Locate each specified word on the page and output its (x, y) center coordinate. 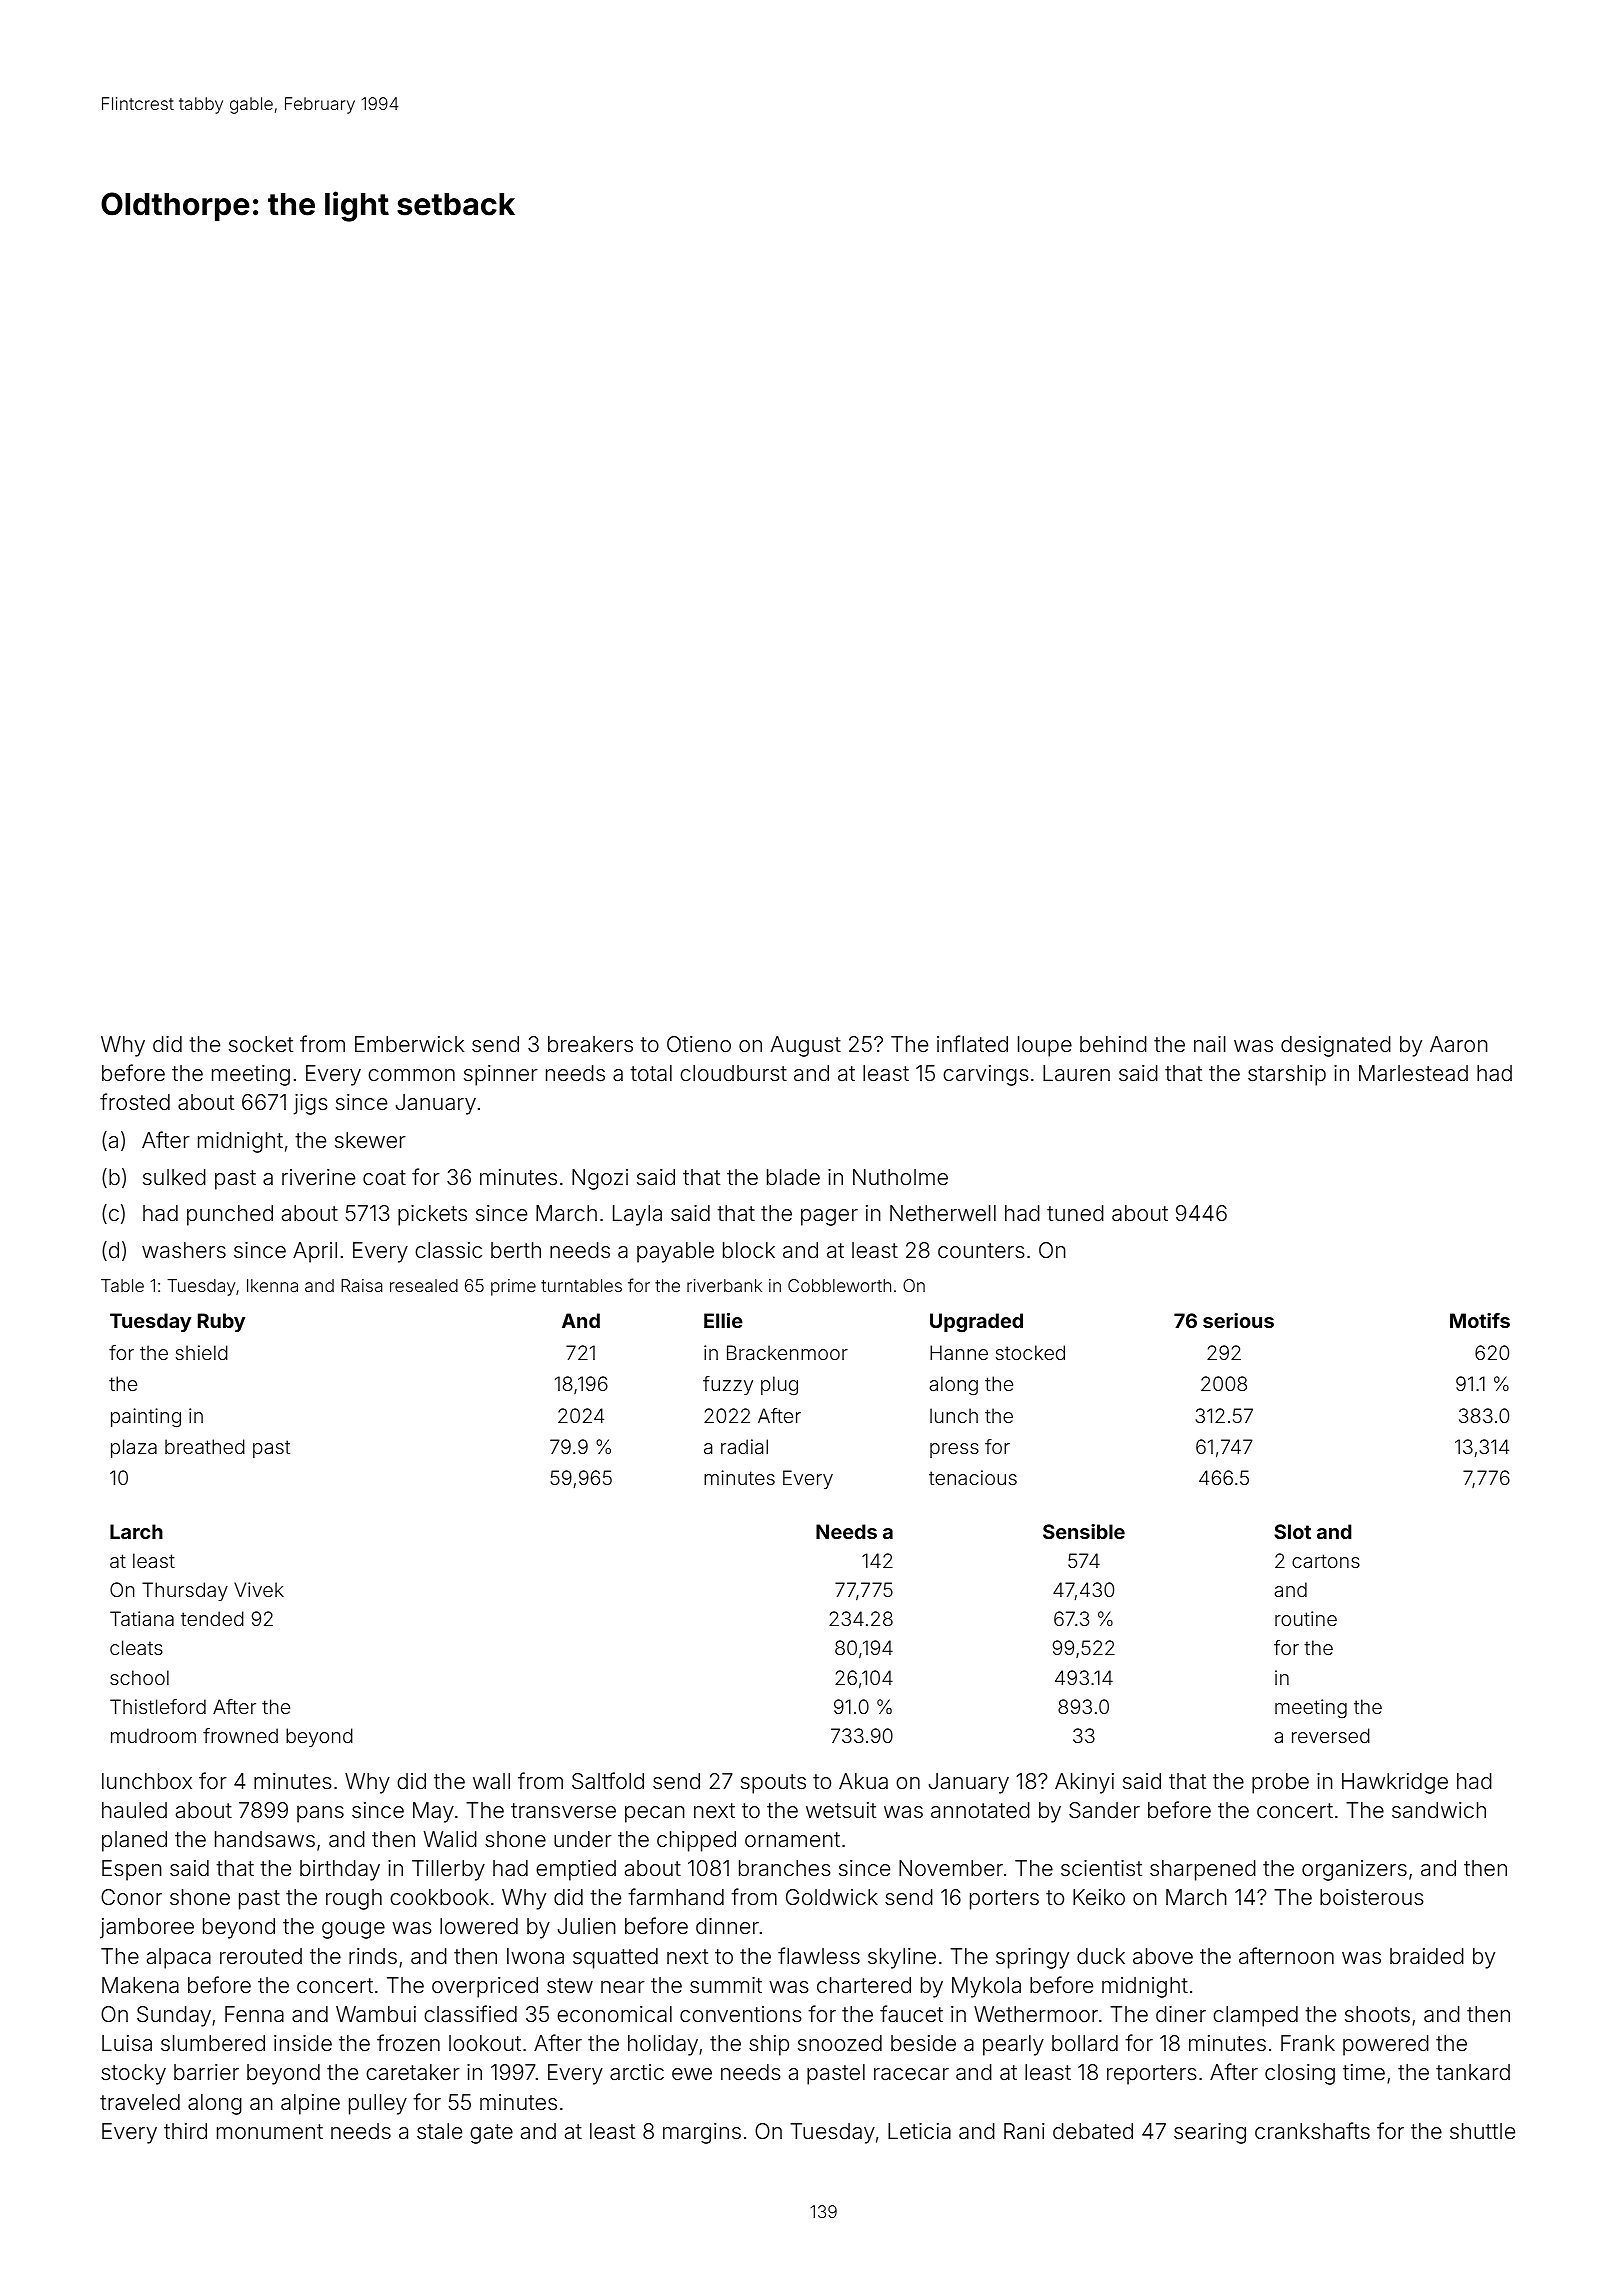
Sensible (1084, 1531)
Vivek (259, 1589)
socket (261, 1044)
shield (202, 1352)
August (806, 1046)
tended (212, 1618)
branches (785, 1868)
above (1163, 1956)
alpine (310, 2104)
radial (744, 1446)
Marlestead (1413, 1073)
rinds (373, 1956)
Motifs (1480, 1320)
